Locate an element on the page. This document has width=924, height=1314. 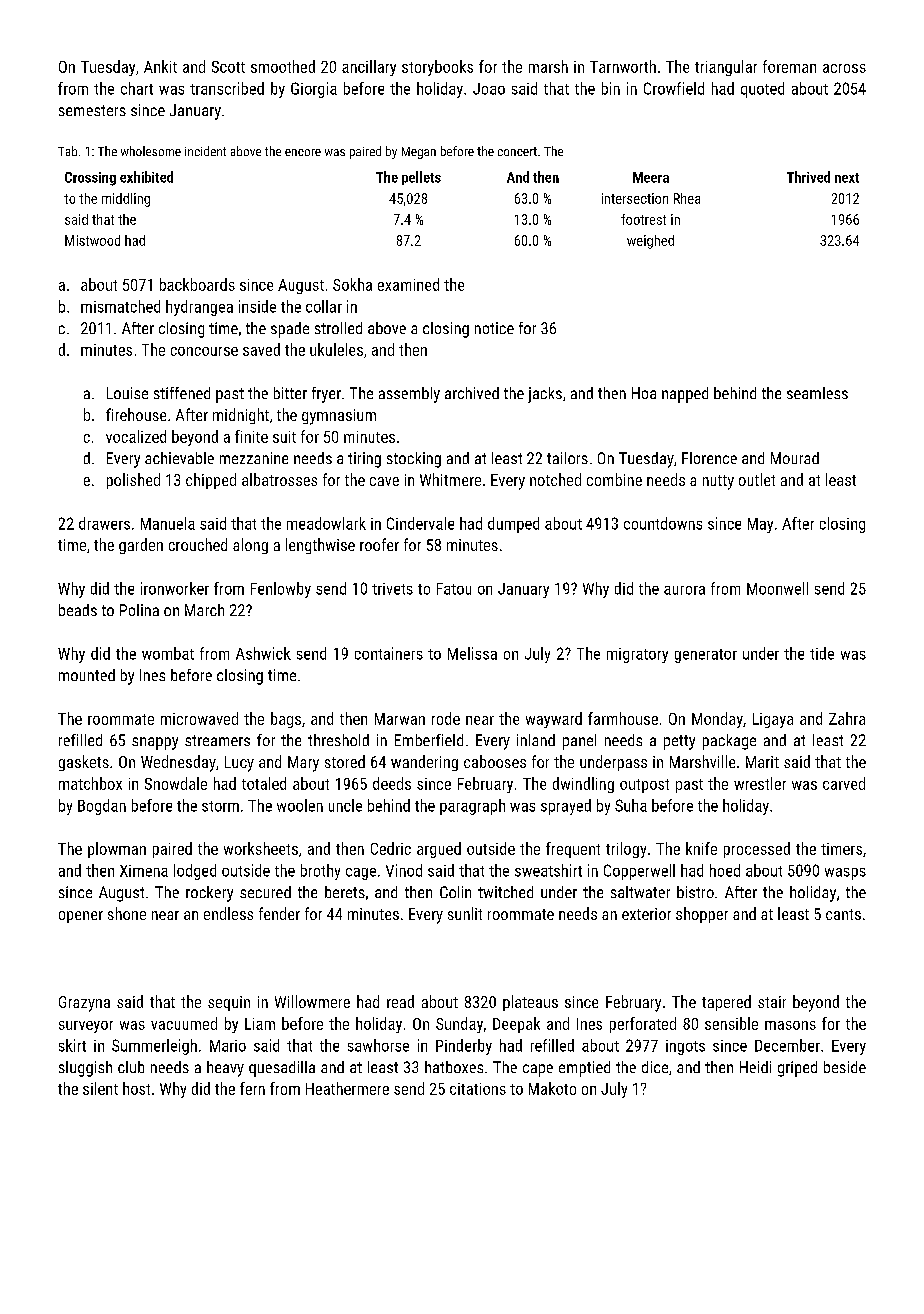
sprayed is located at coordinates (566, 807).
